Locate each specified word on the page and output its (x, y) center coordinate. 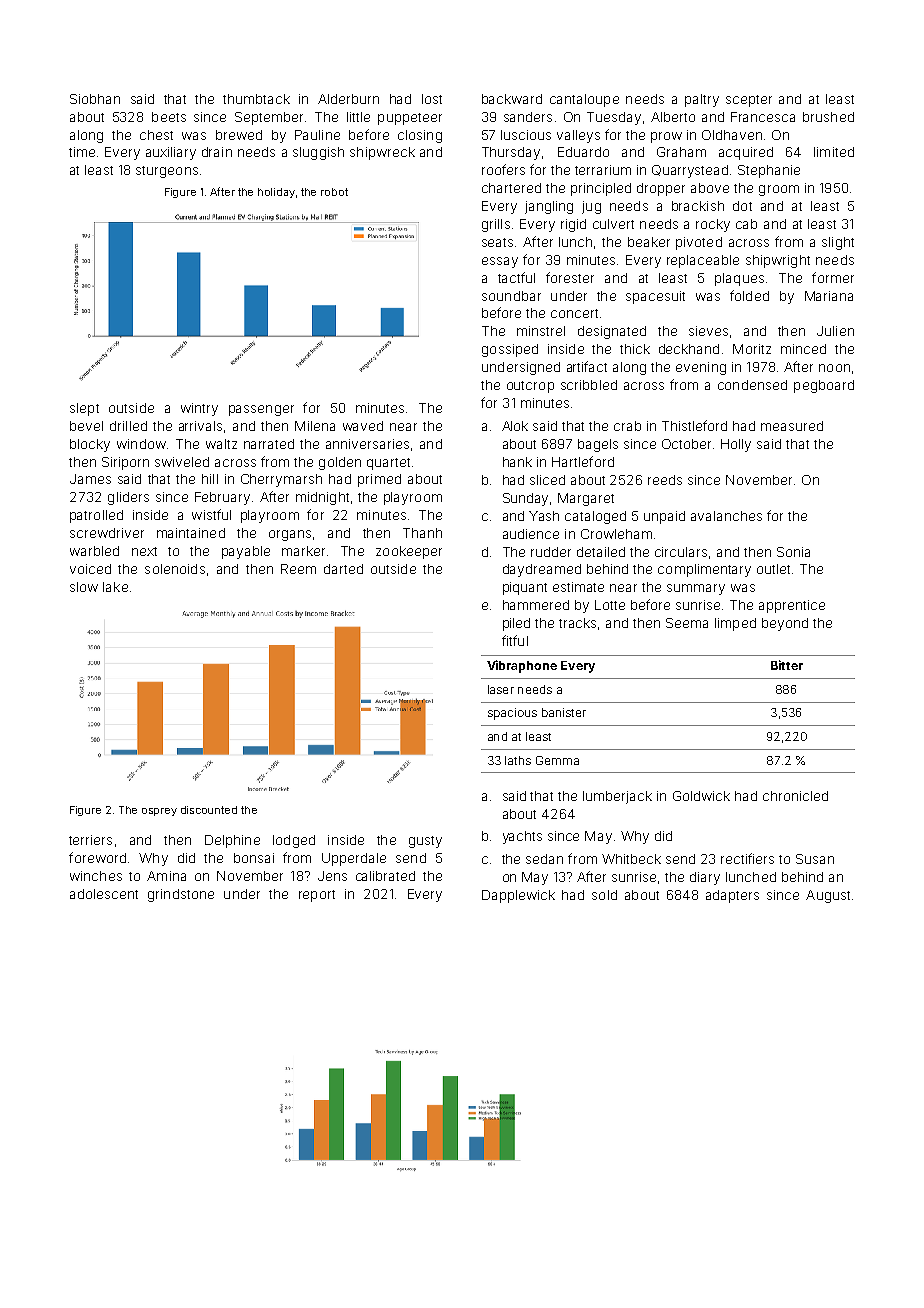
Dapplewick (518, 896)
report (317, 896)
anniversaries (367, 444)
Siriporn (125, 463)
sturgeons (167, 172)
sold (604, 895)
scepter (749, 101)
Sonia (793, 552)
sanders (528, 117)
